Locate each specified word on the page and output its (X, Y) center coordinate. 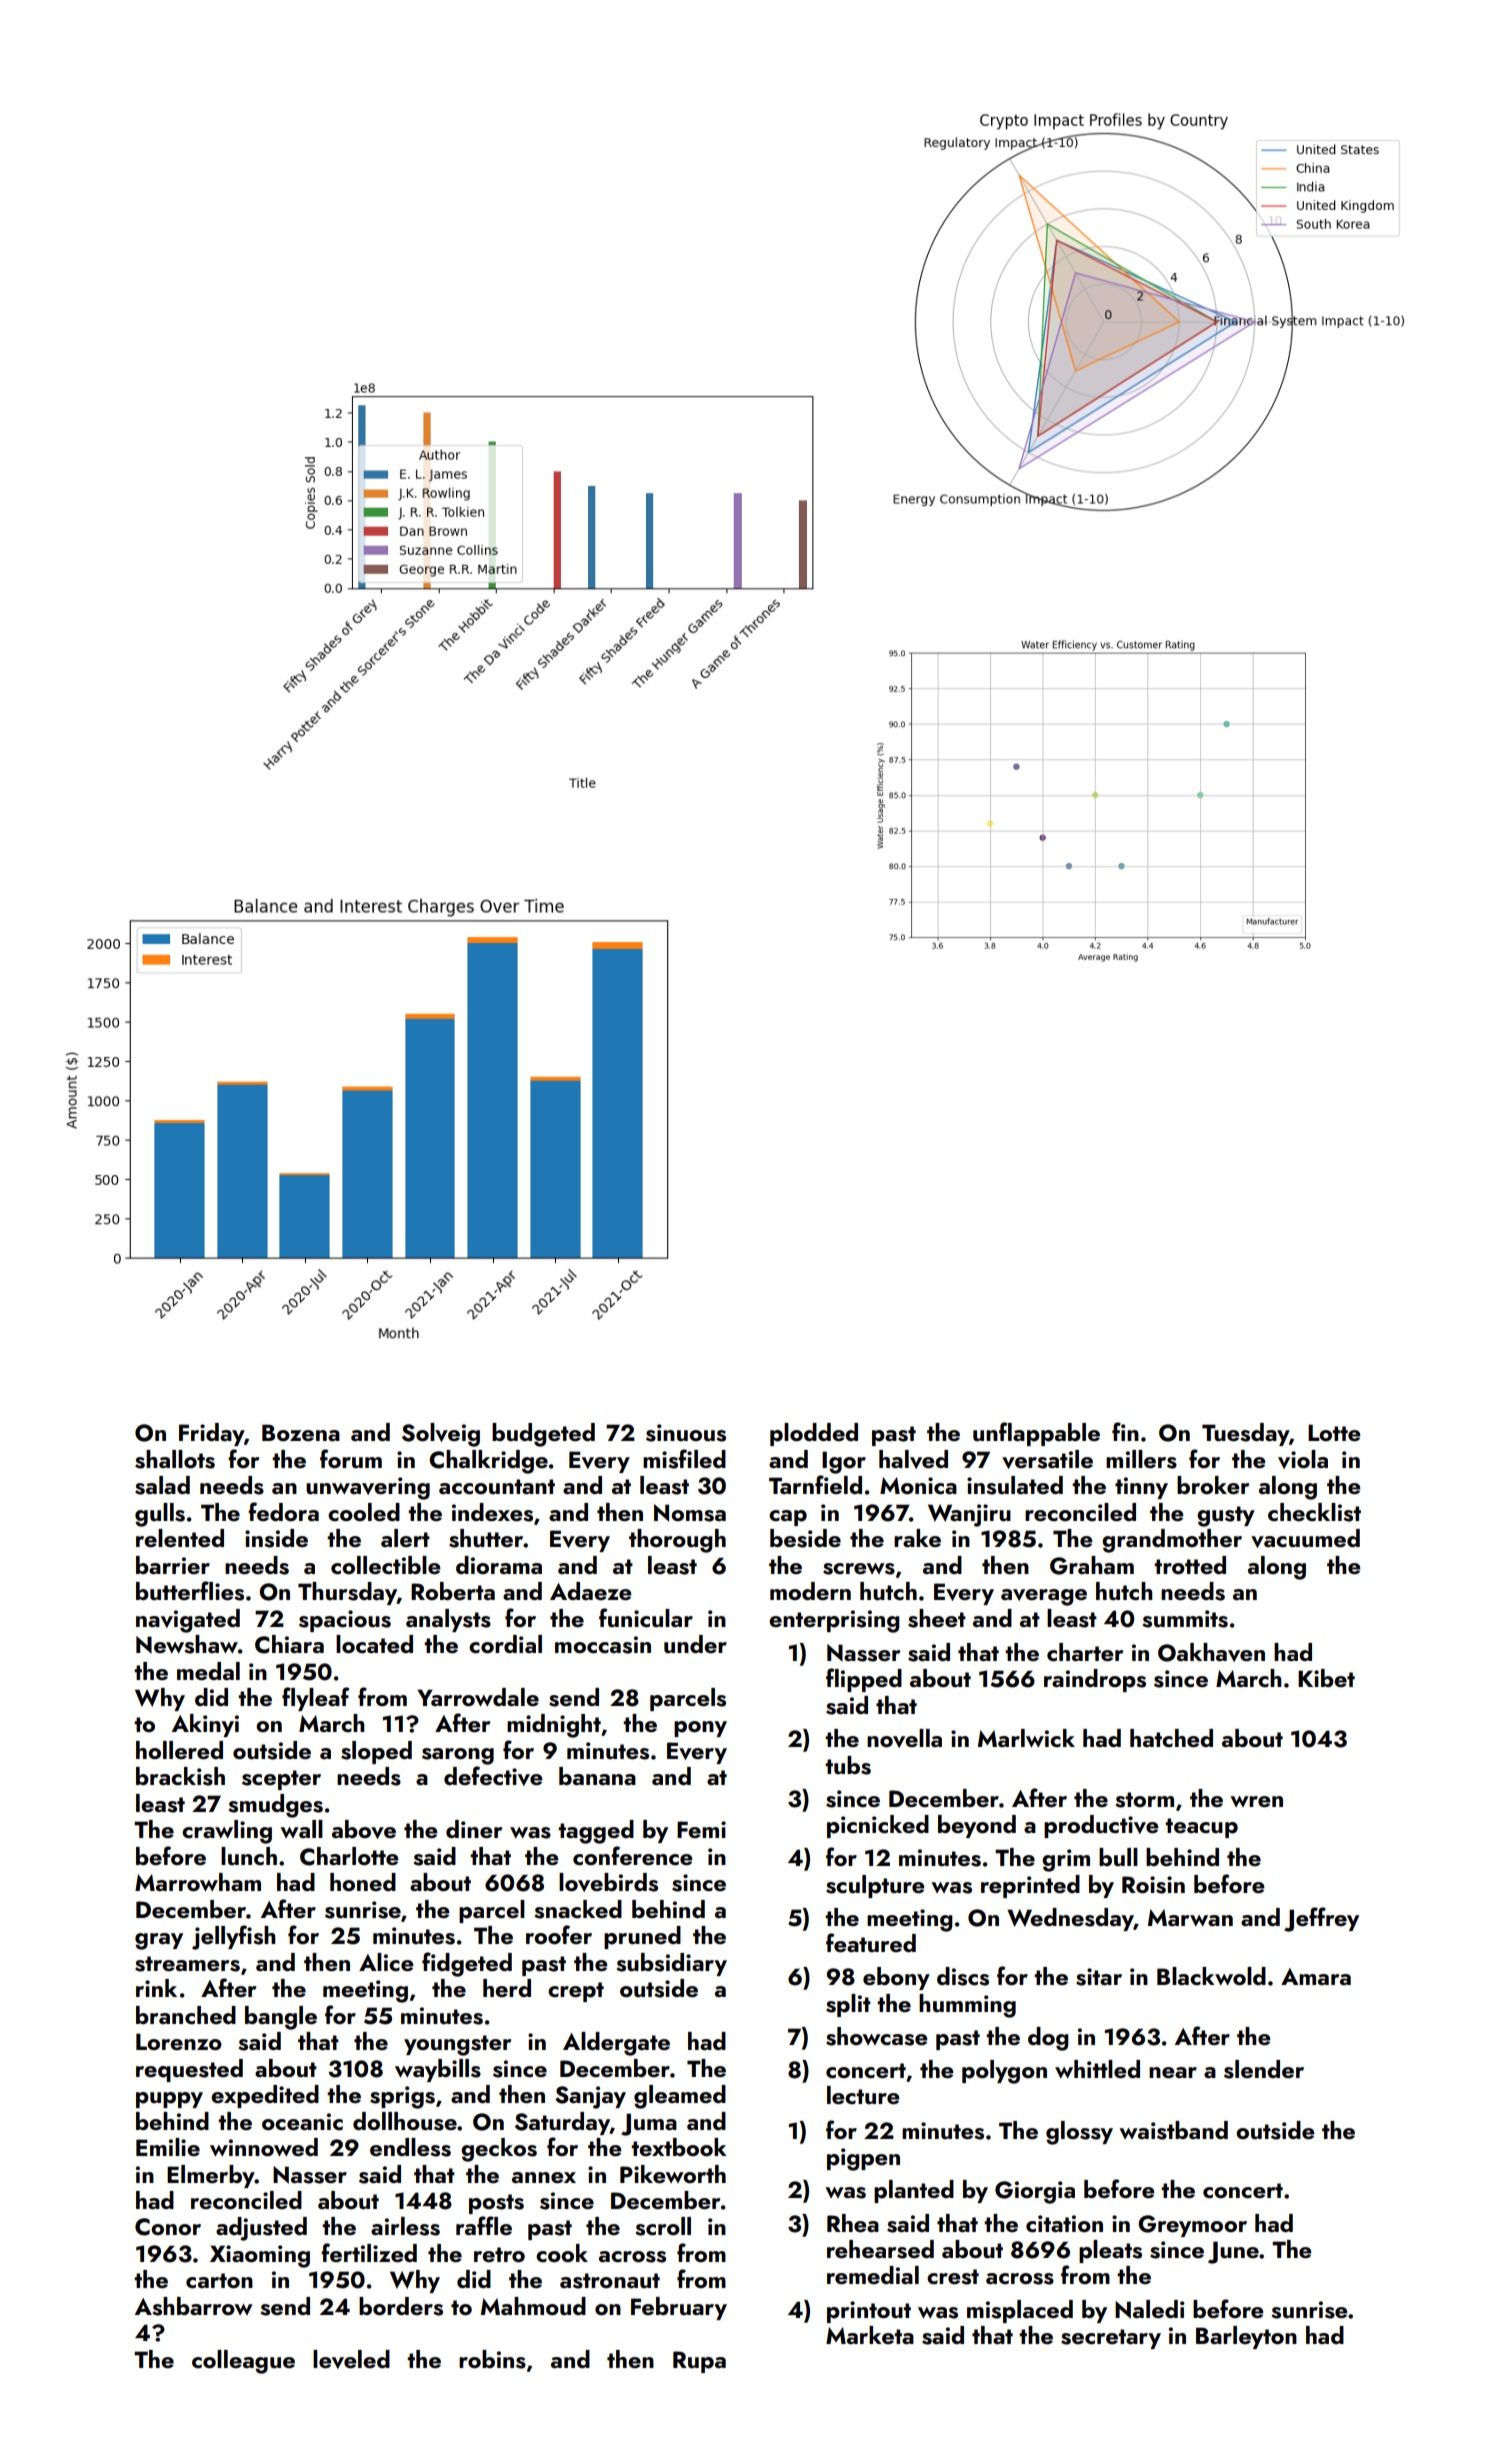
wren (1256, 1801)
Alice (386, 1962)
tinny (1141, 1488)
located (374, 1644)
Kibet (1326, 1678)
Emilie (168, 2147)
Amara (1316, 1976)
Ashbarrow (194, 2306)
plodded (814, 1434)
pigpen (863, 2159)
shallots (175, 1459)
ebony (896, 1978)
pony (700, 1729)
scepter (281, 1780)
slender (1264, 2069)
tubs (848, 1765)
